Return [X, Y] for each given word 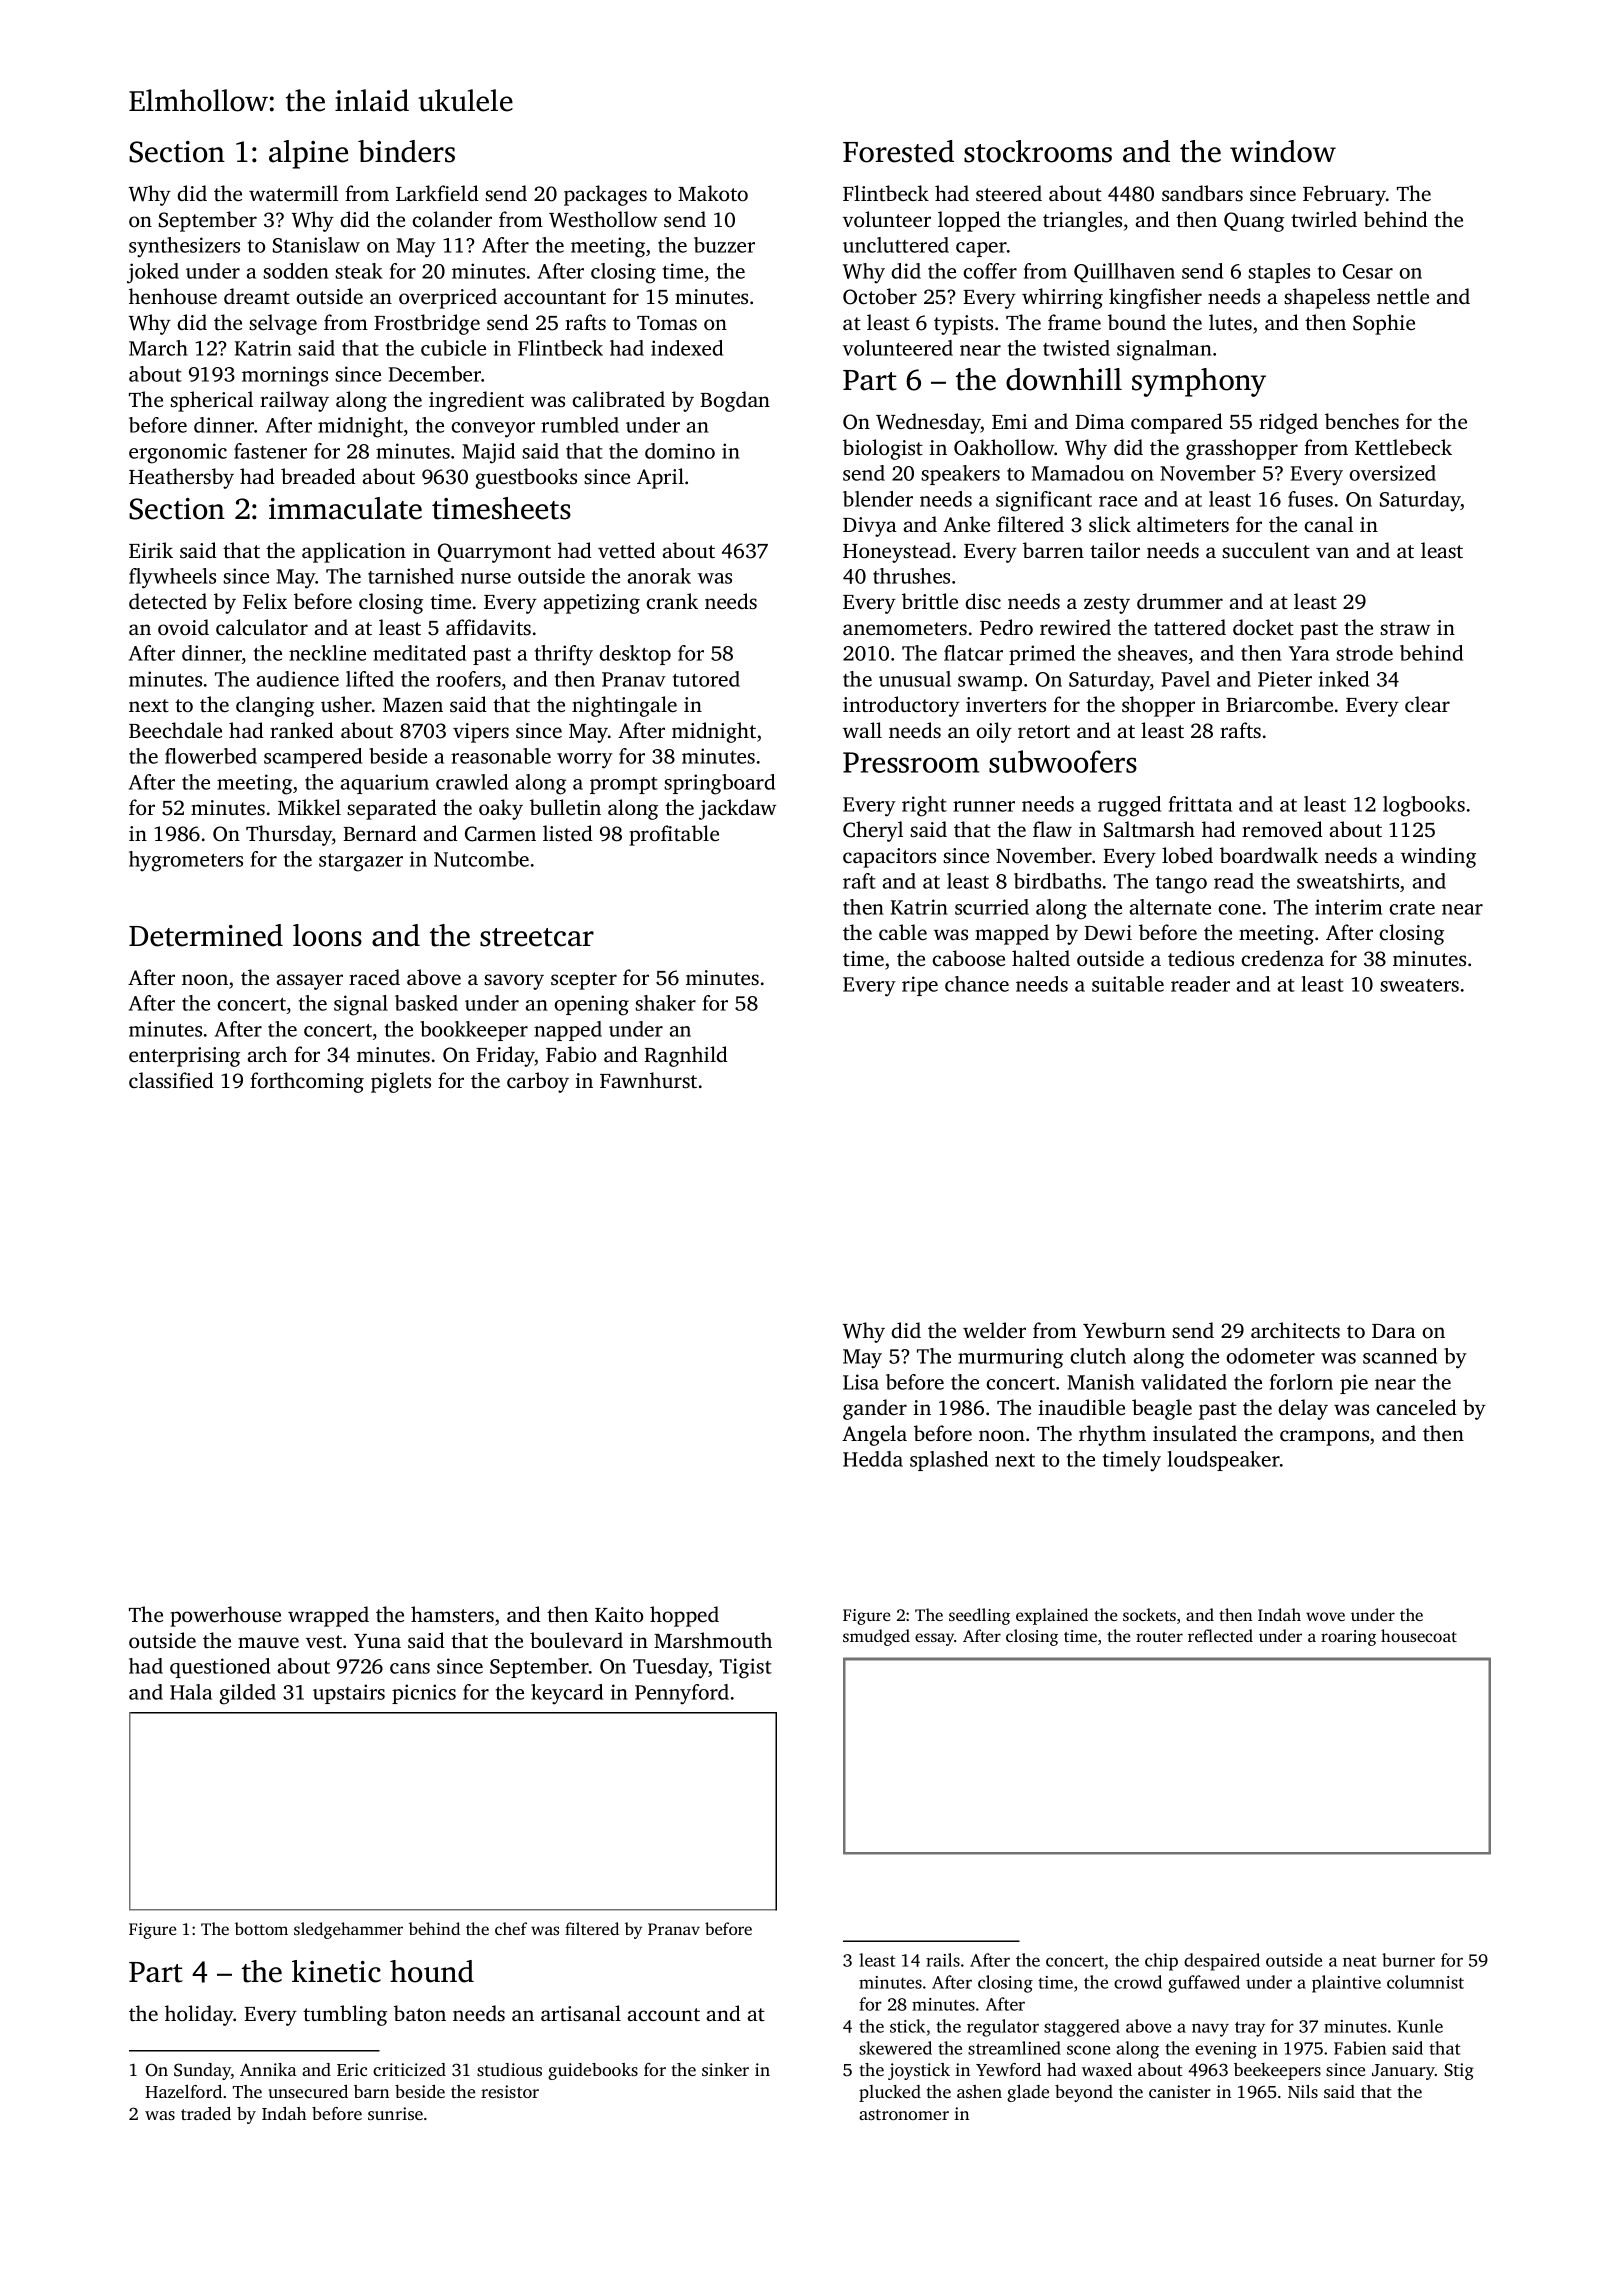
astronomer [904, 2114]
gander [875, 1409]
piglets [401, 1082]
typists [963, 325]
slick [1110, 524]
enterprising [184, 1057]
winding [1438, 857]
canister [1180, 2091]
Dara [1394, 1331]
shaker [665, 1003]
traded [206, 2113]
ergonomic [178, 453]
